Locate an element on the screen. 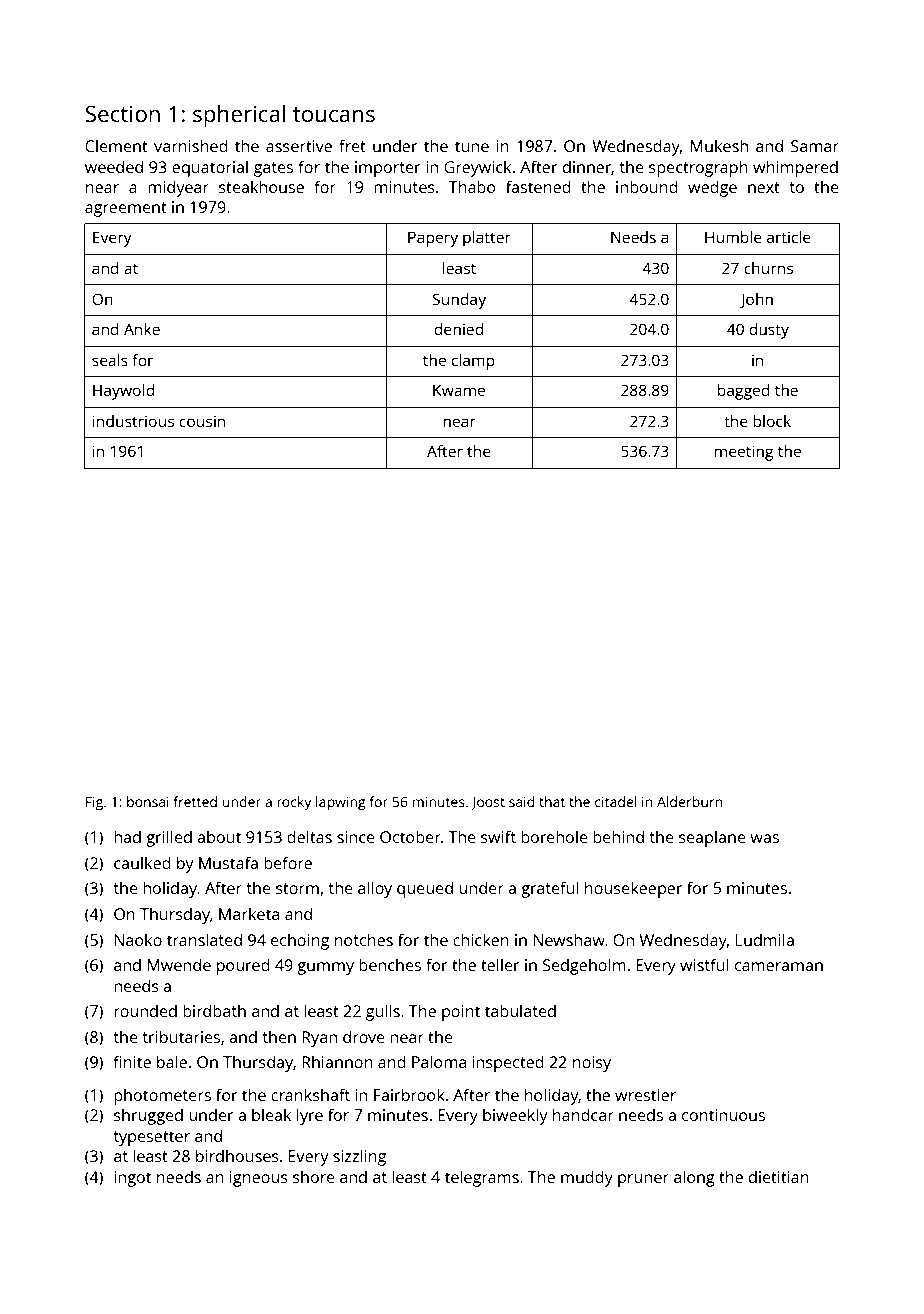 Image resolution: width=924 pixels, height=1314 pixels. spectrograph is located at coordinates (698, 168).
